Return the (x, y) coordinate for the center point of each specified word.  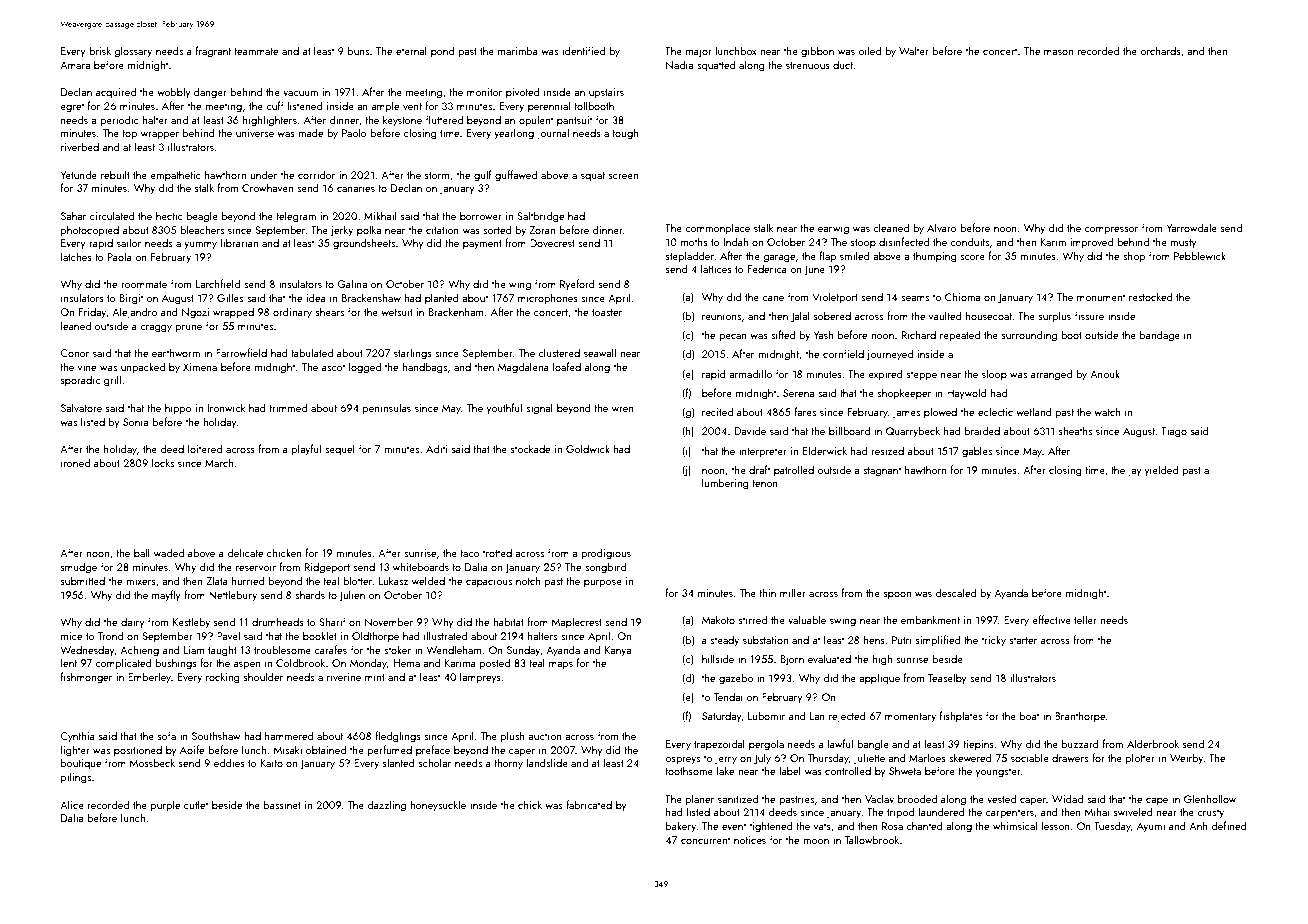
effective (1051, 619)
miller (793, 592)
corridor (316, 174)
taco (469, 553)
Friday (92, 313)
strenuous (808, 65)
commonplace (717, 228)
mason (1058, 52)
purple (165, 805)
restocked (1151, 296)
